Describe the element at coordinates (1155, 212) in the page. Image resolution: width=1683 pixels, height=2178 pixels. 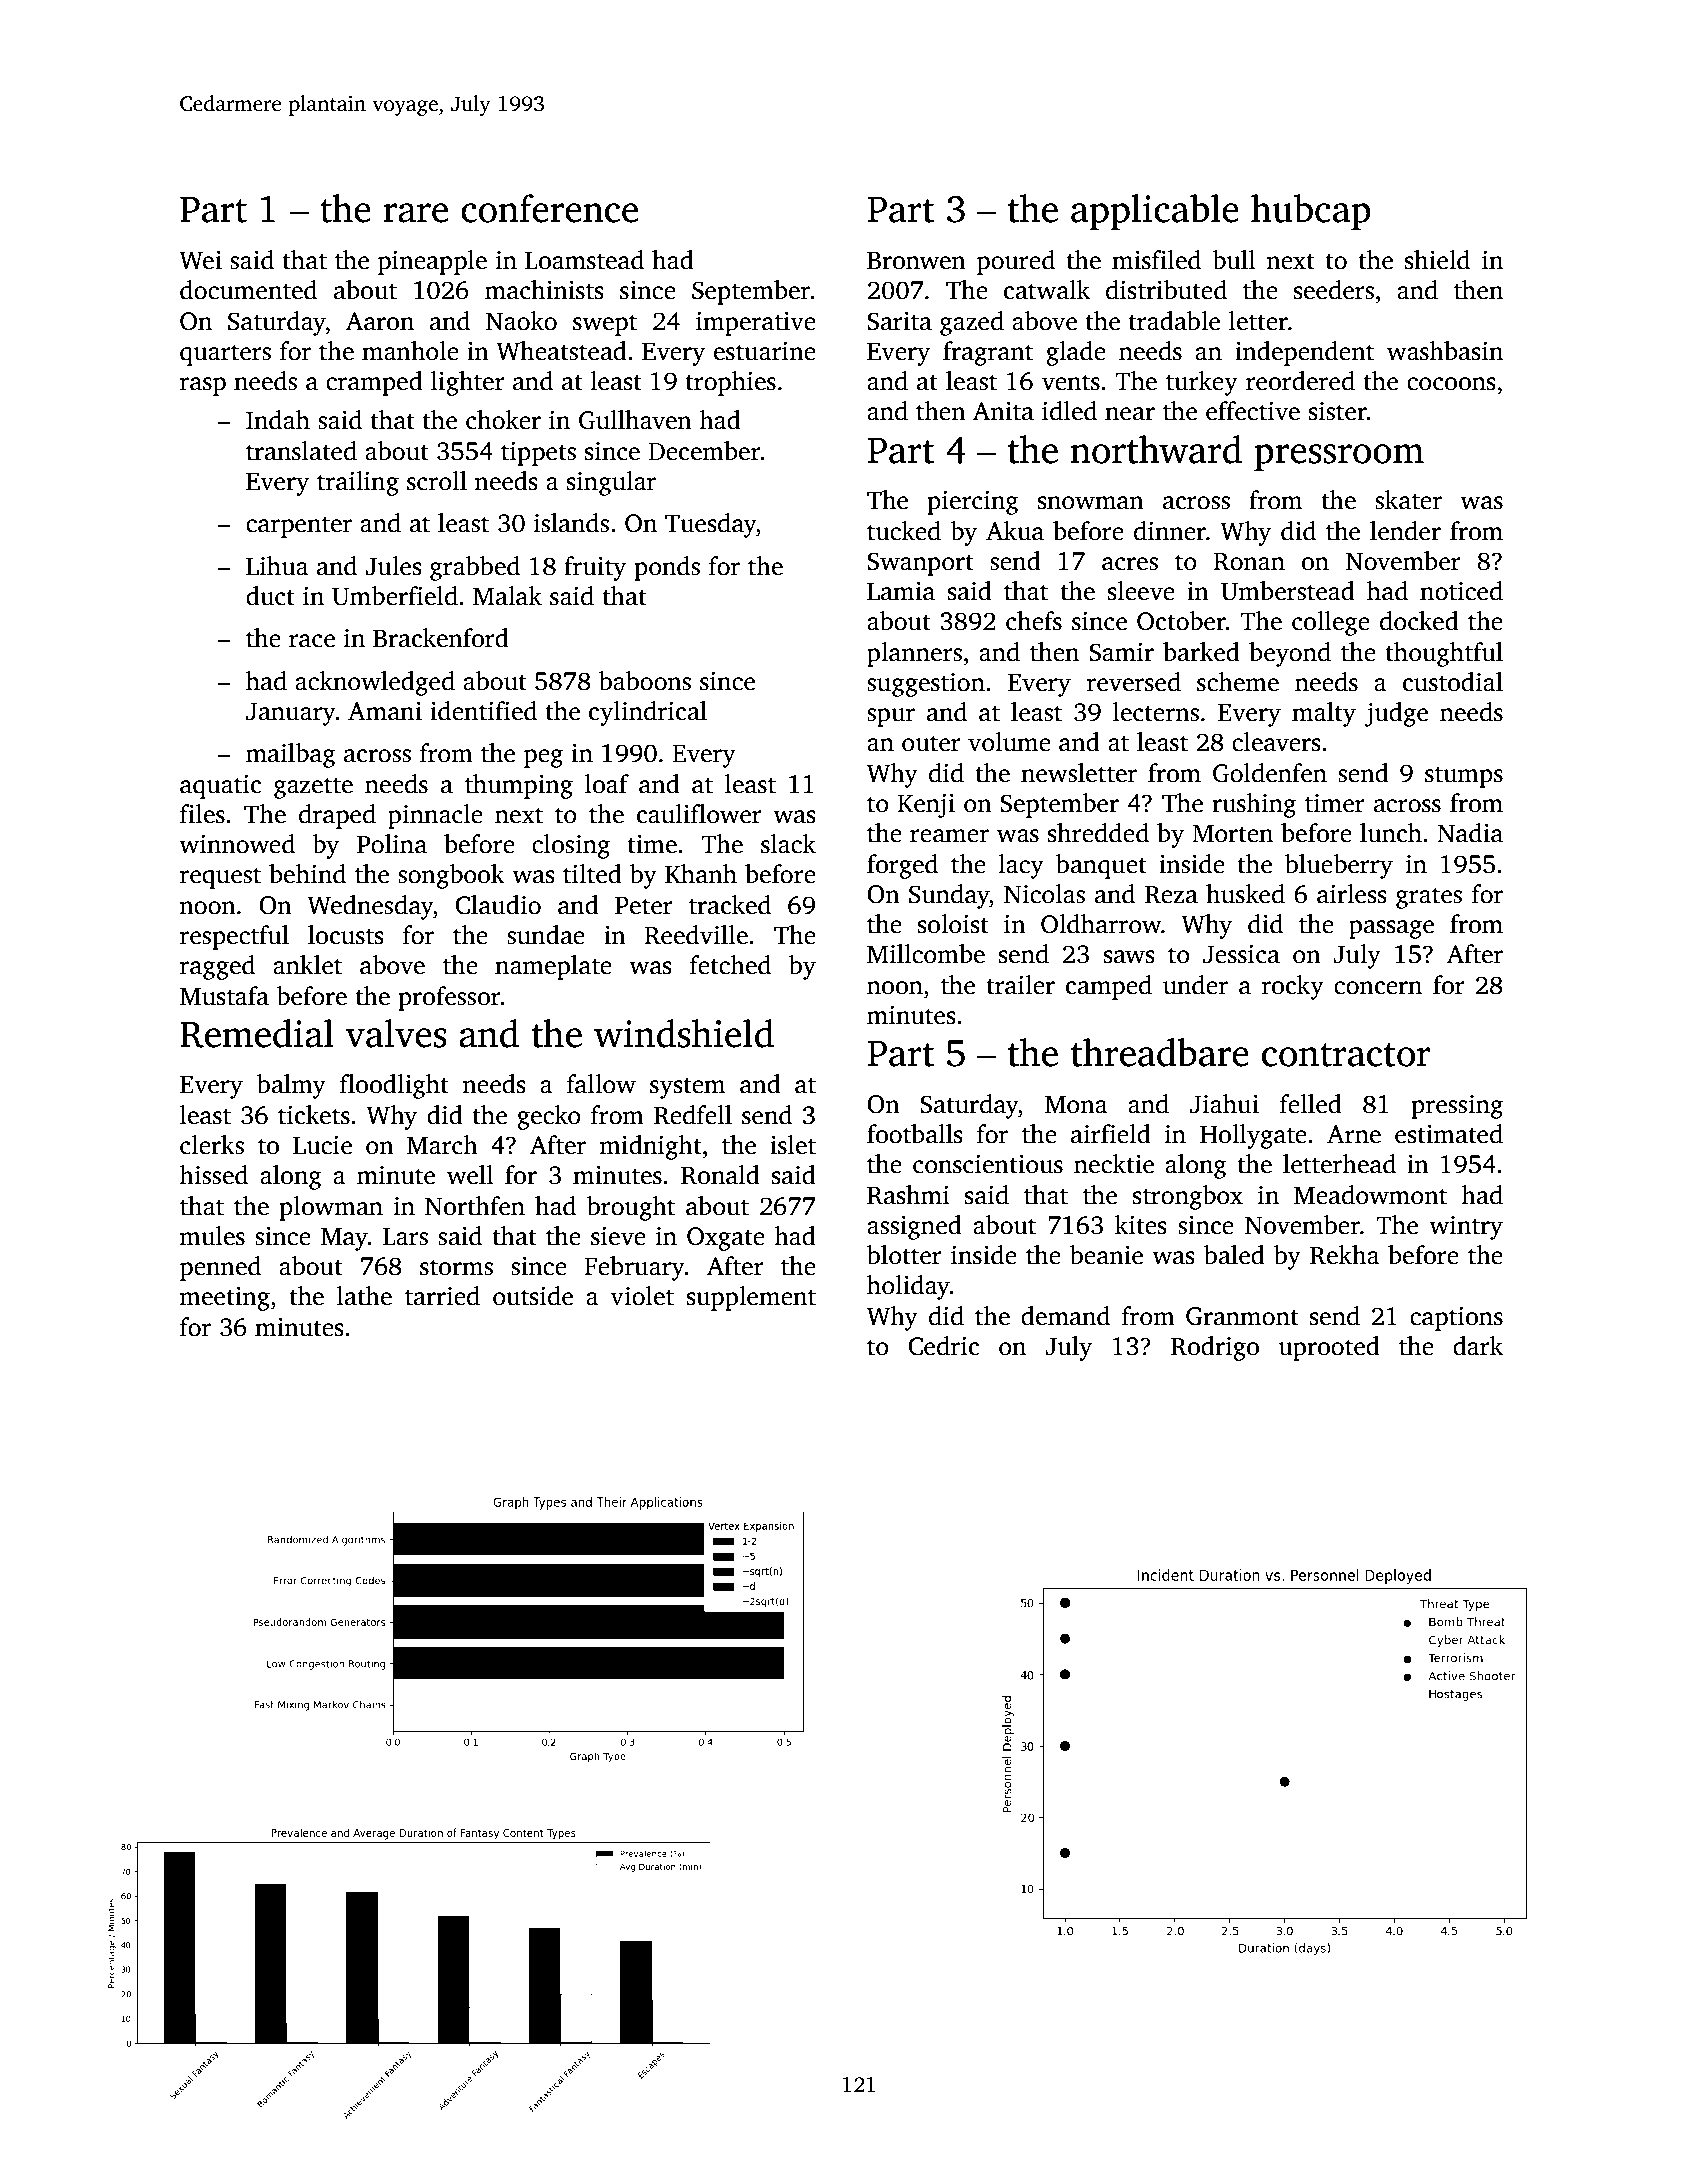
I see `applicable` at that location.
